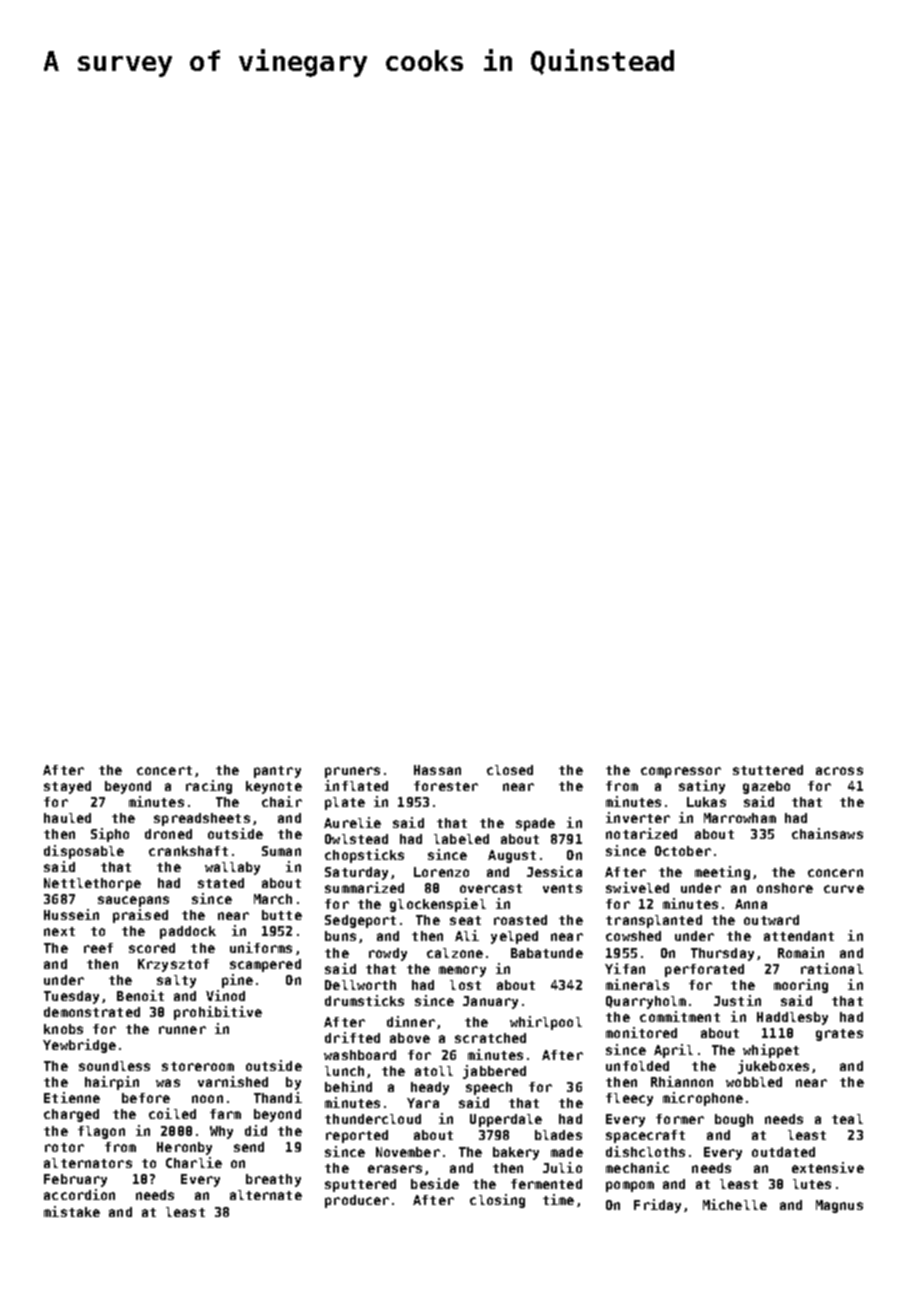  What do you see at coordinates (360, 985) in the screenshot?
I see `Dellworth` at bounding box center [360, 985].
